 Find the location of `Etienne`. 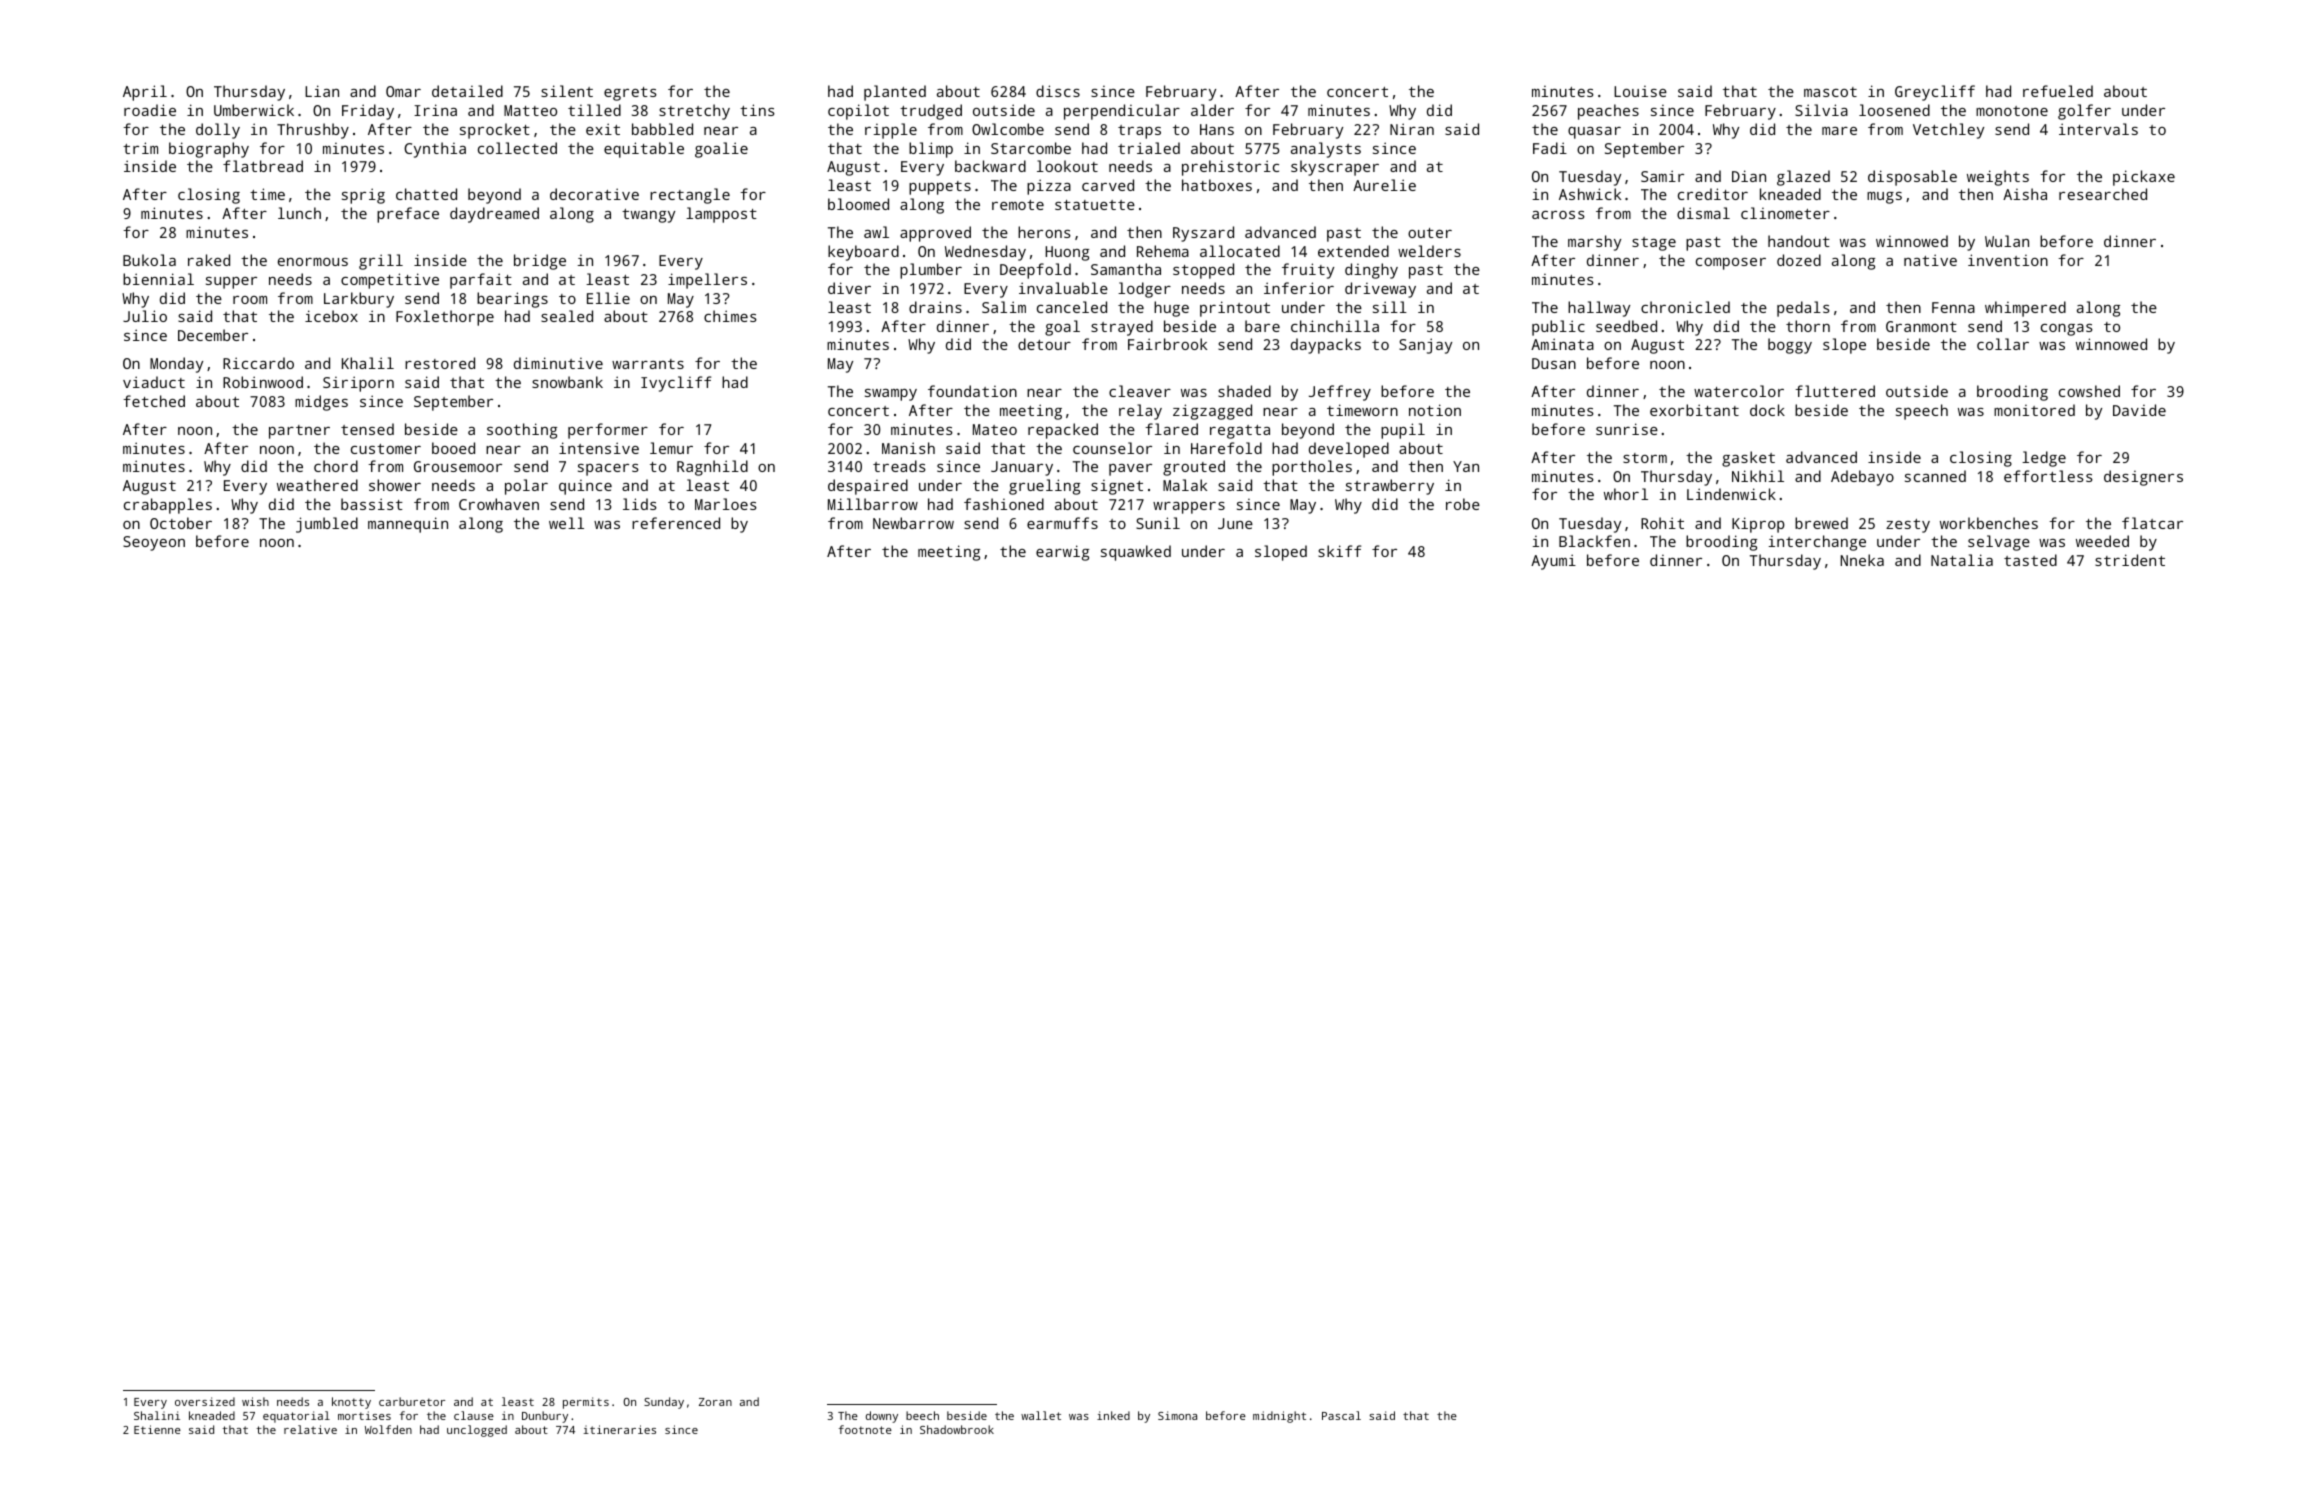

Etienne is located at coordinates (157, 1429).
